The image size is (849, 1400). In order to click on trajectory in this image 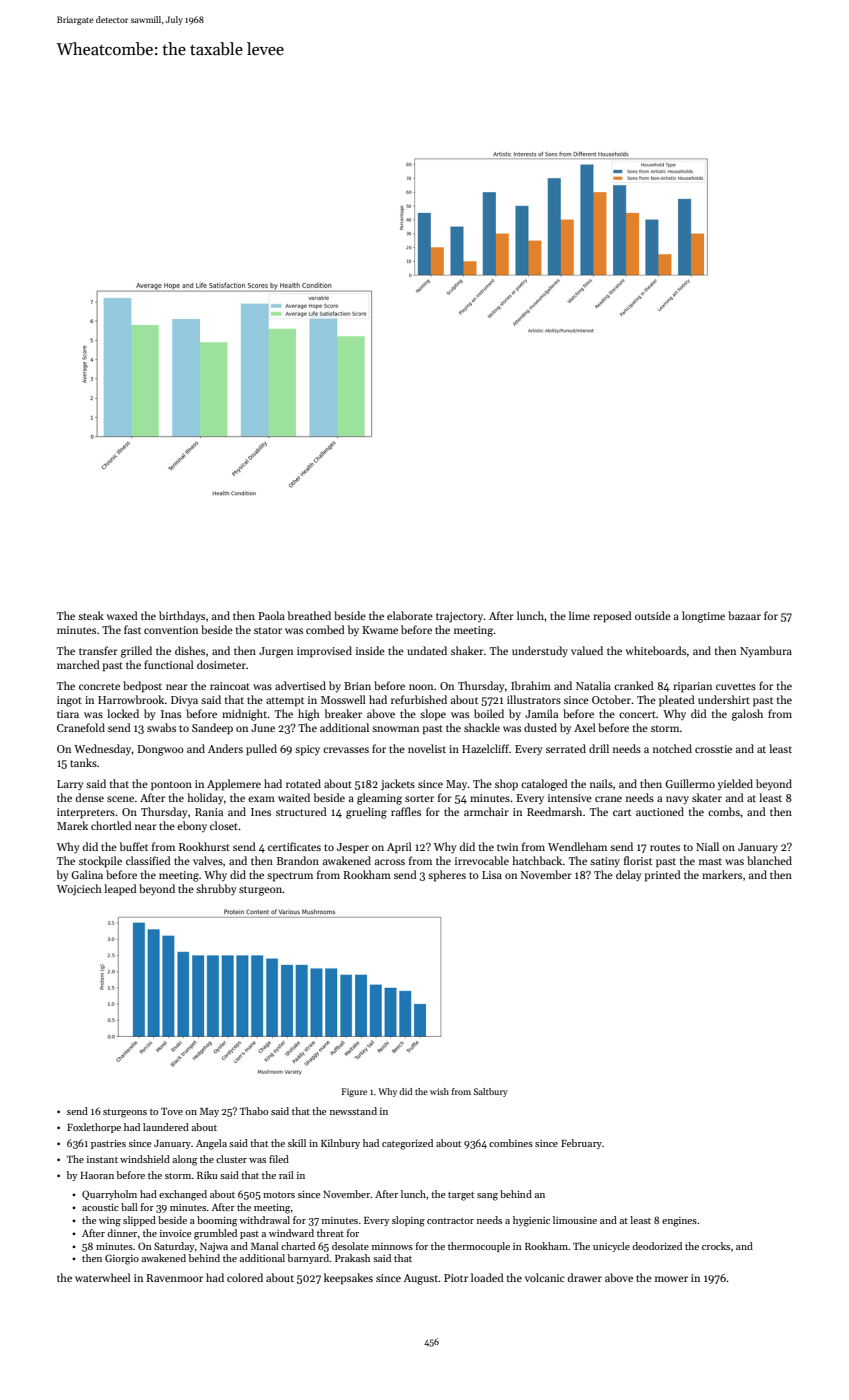, I will do `click(460, 617)`.
